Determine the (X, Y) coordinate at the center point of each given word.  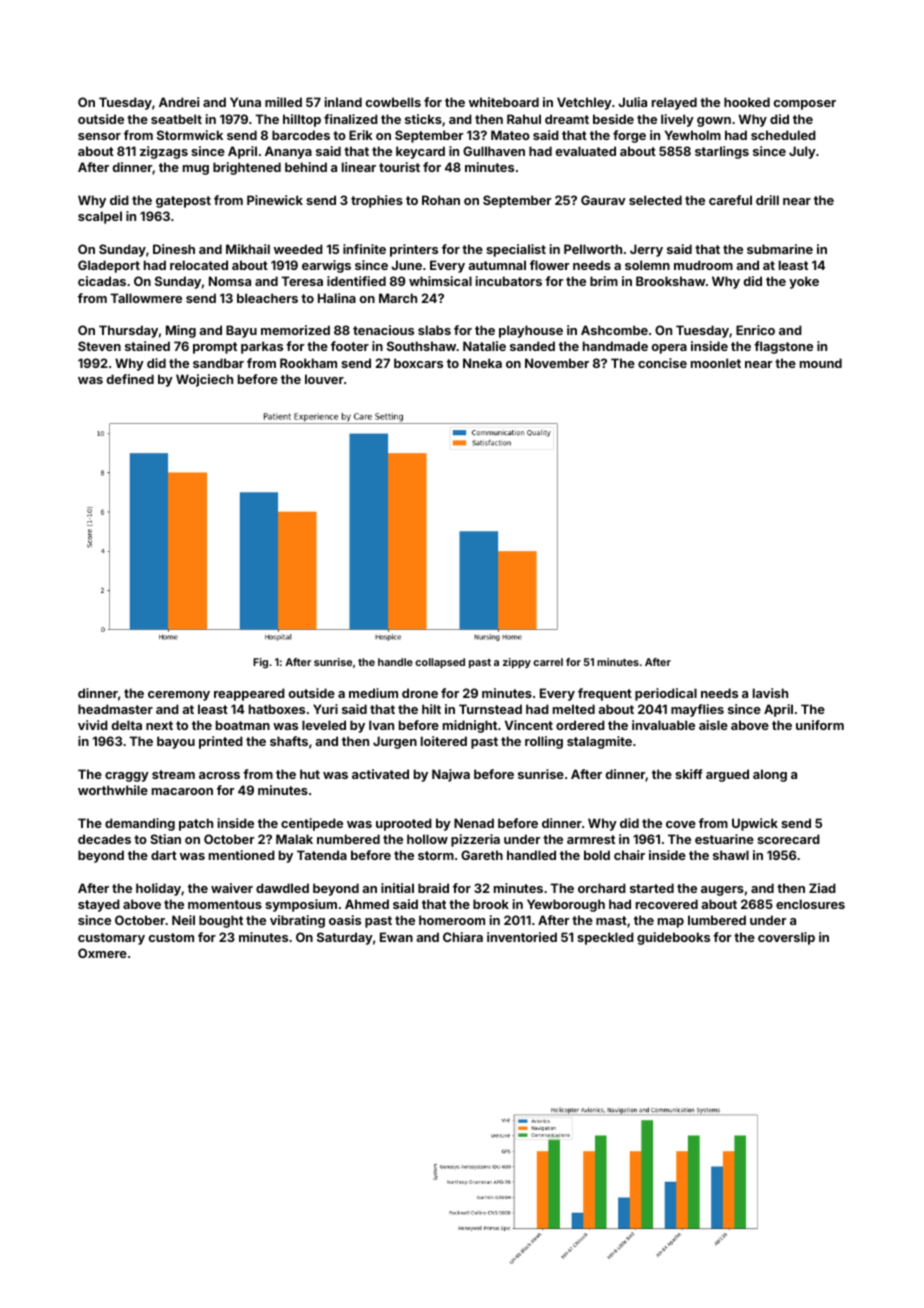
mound (821, 363)
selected (655, 200)
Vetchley (584, 103)
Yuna (245, 102)
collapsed (440, 663)
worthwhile (113, 790)
